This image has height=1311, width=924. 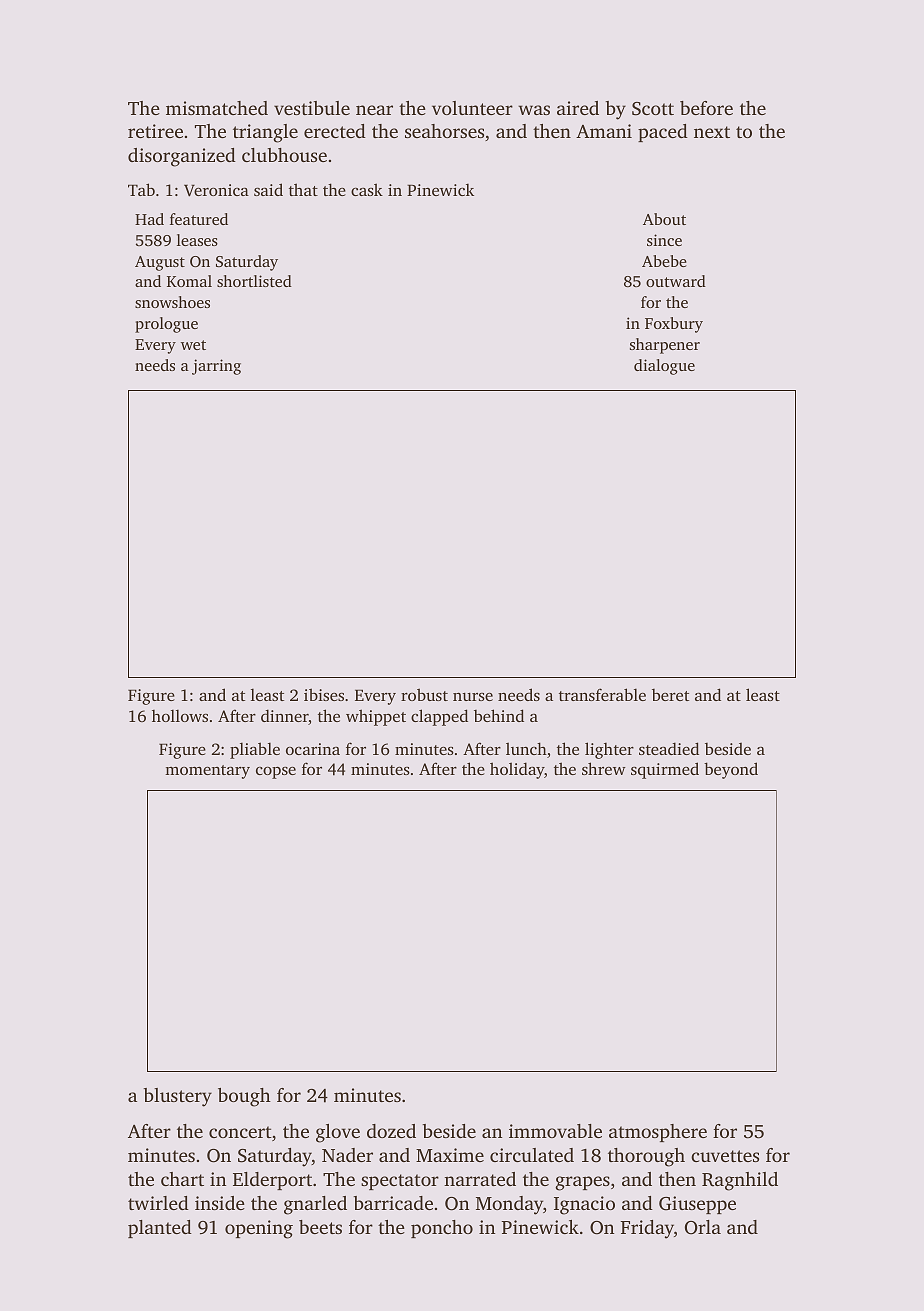 What do you see at coordinates (670, 695) in the image?
I see `beret` at bounding box center [670, 695].
